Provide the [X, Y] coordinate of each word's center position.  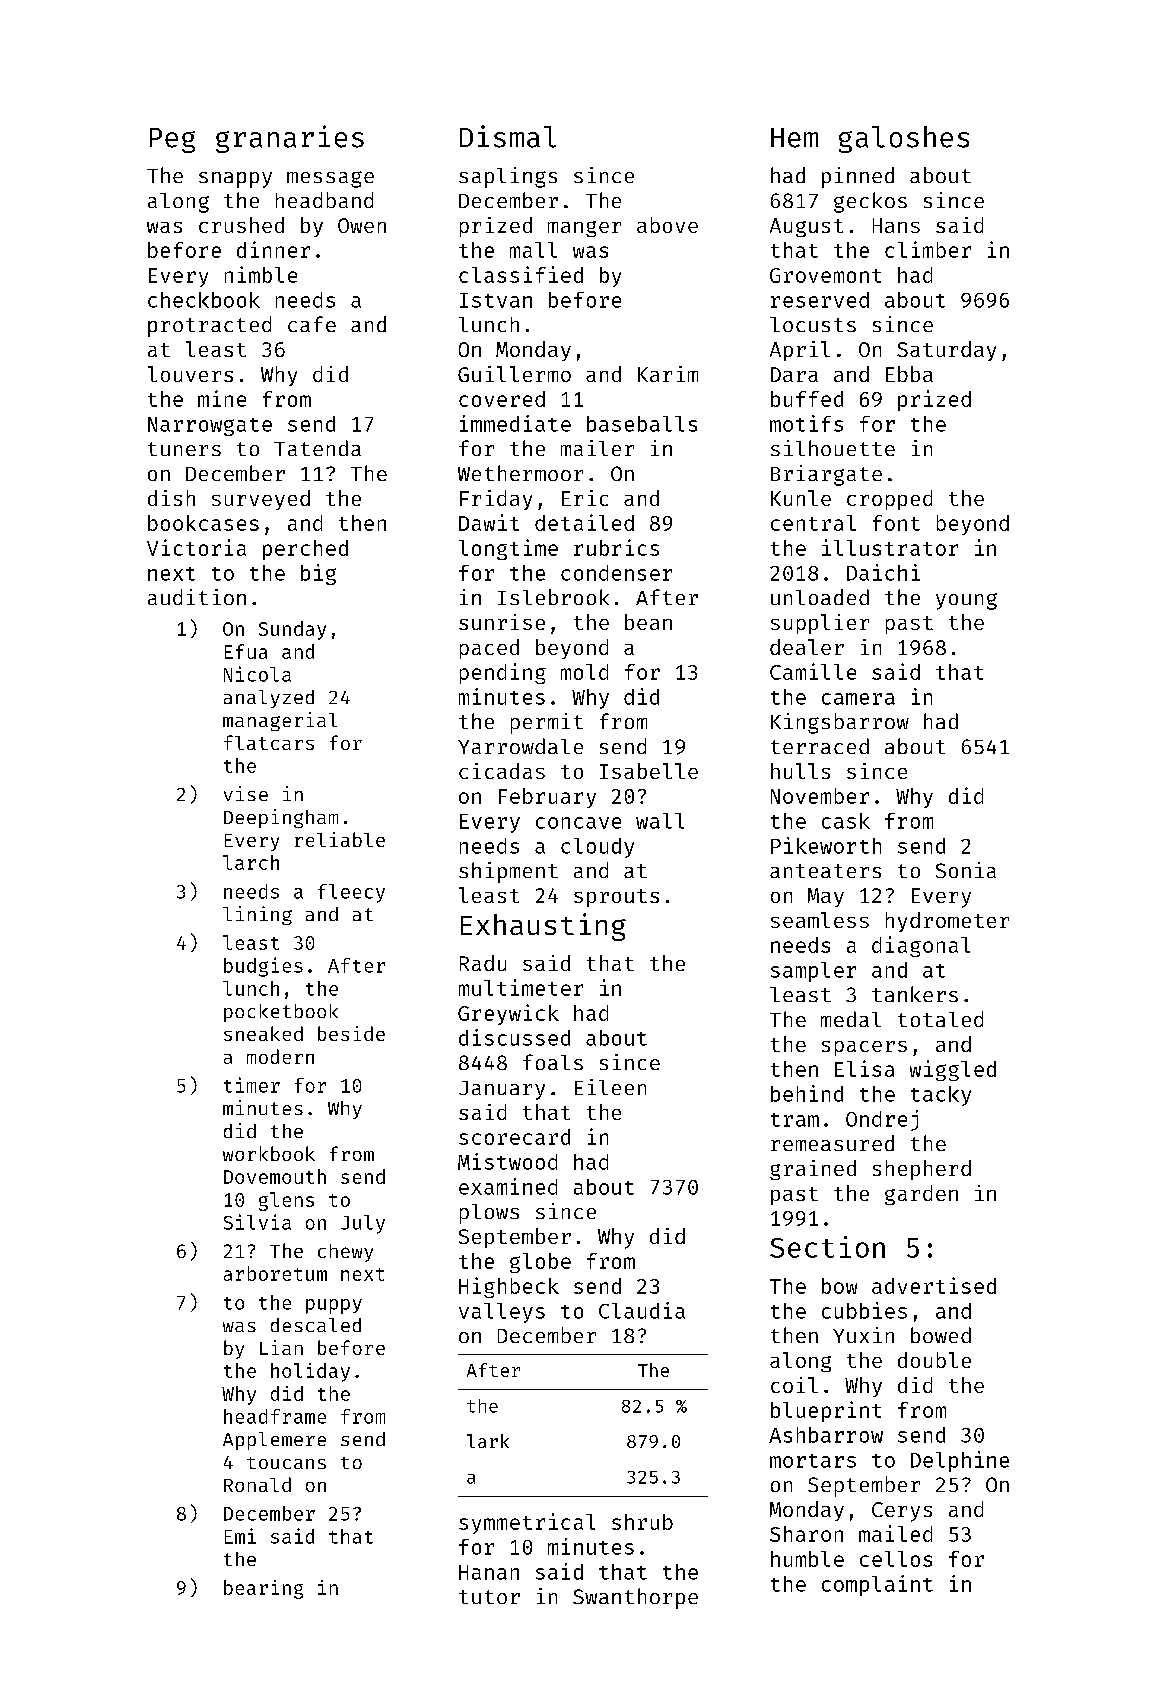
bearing [263, 1589]
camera [858, 699]
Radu [483, 963]
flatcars [269, 742]
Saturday [946, 351]
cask [846, 821]
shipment [508, 872]
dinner [273, 249]
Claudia [642, 1310]
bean [648, 622]
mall [533, 250]
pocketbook [281, 1013]
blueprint [826, 1411]
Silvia [257, 1222]
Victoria [196, 547]
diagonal [921, 946]
